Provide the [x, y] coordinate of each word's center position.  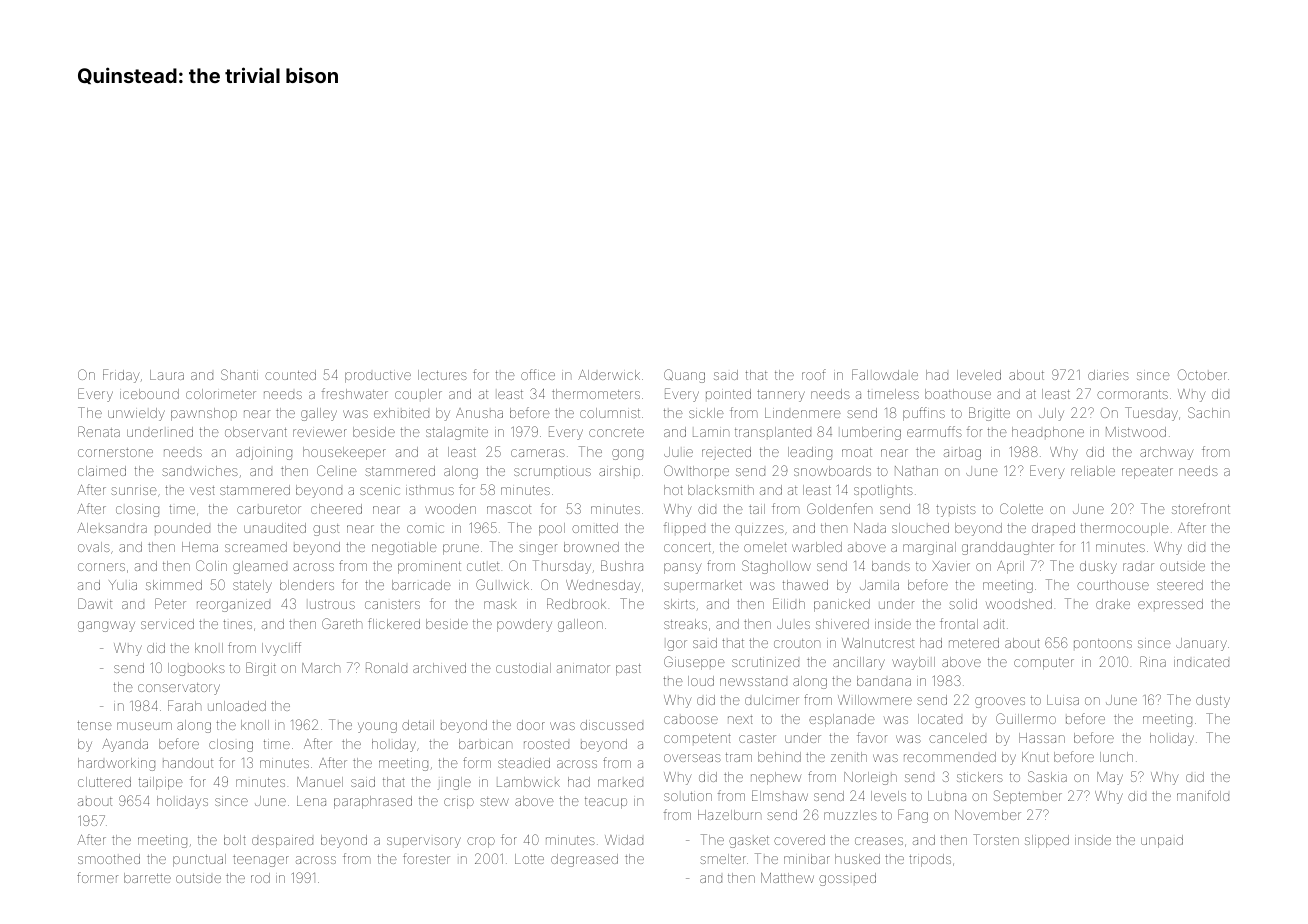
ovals [94, 547]
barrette [147, 878]
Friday [121, 376]
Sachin [1208, 412]
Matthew [787, 878]
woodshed [1019, 604]
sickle [706, 413]
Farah [184, 705]
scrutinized [765, 662]
